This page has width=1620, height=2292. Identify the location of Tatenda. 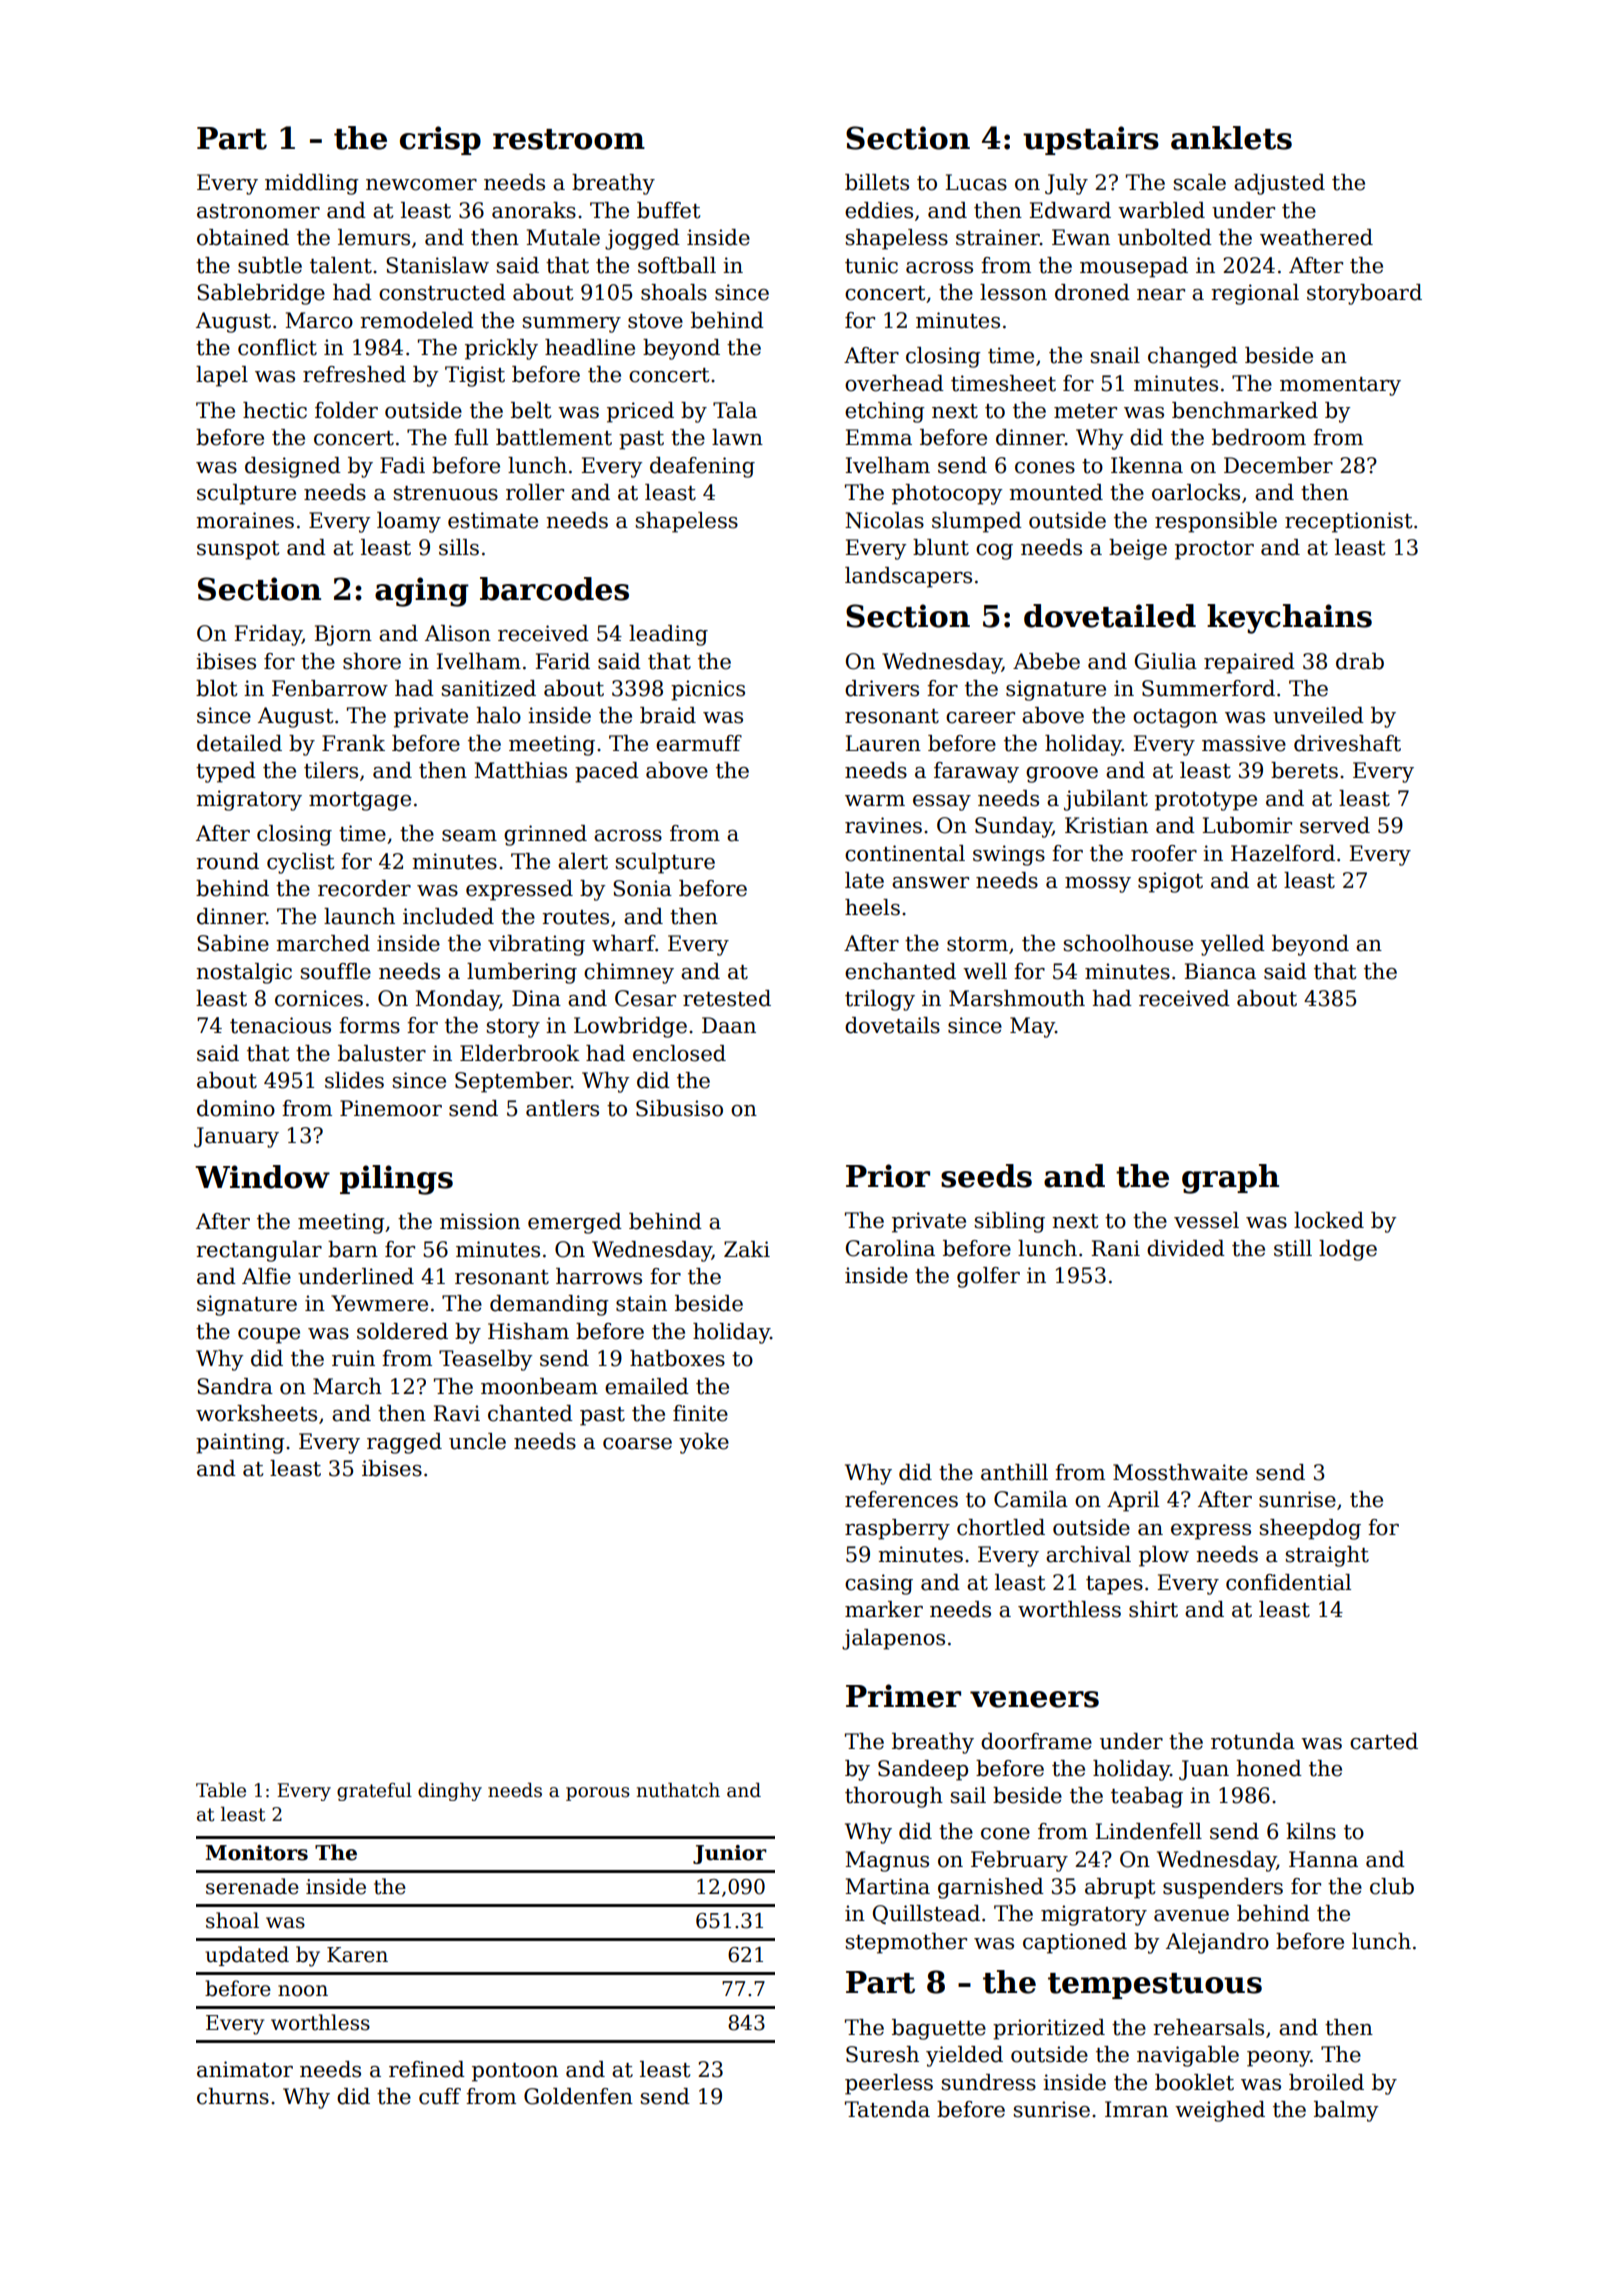
(887, 2109).
